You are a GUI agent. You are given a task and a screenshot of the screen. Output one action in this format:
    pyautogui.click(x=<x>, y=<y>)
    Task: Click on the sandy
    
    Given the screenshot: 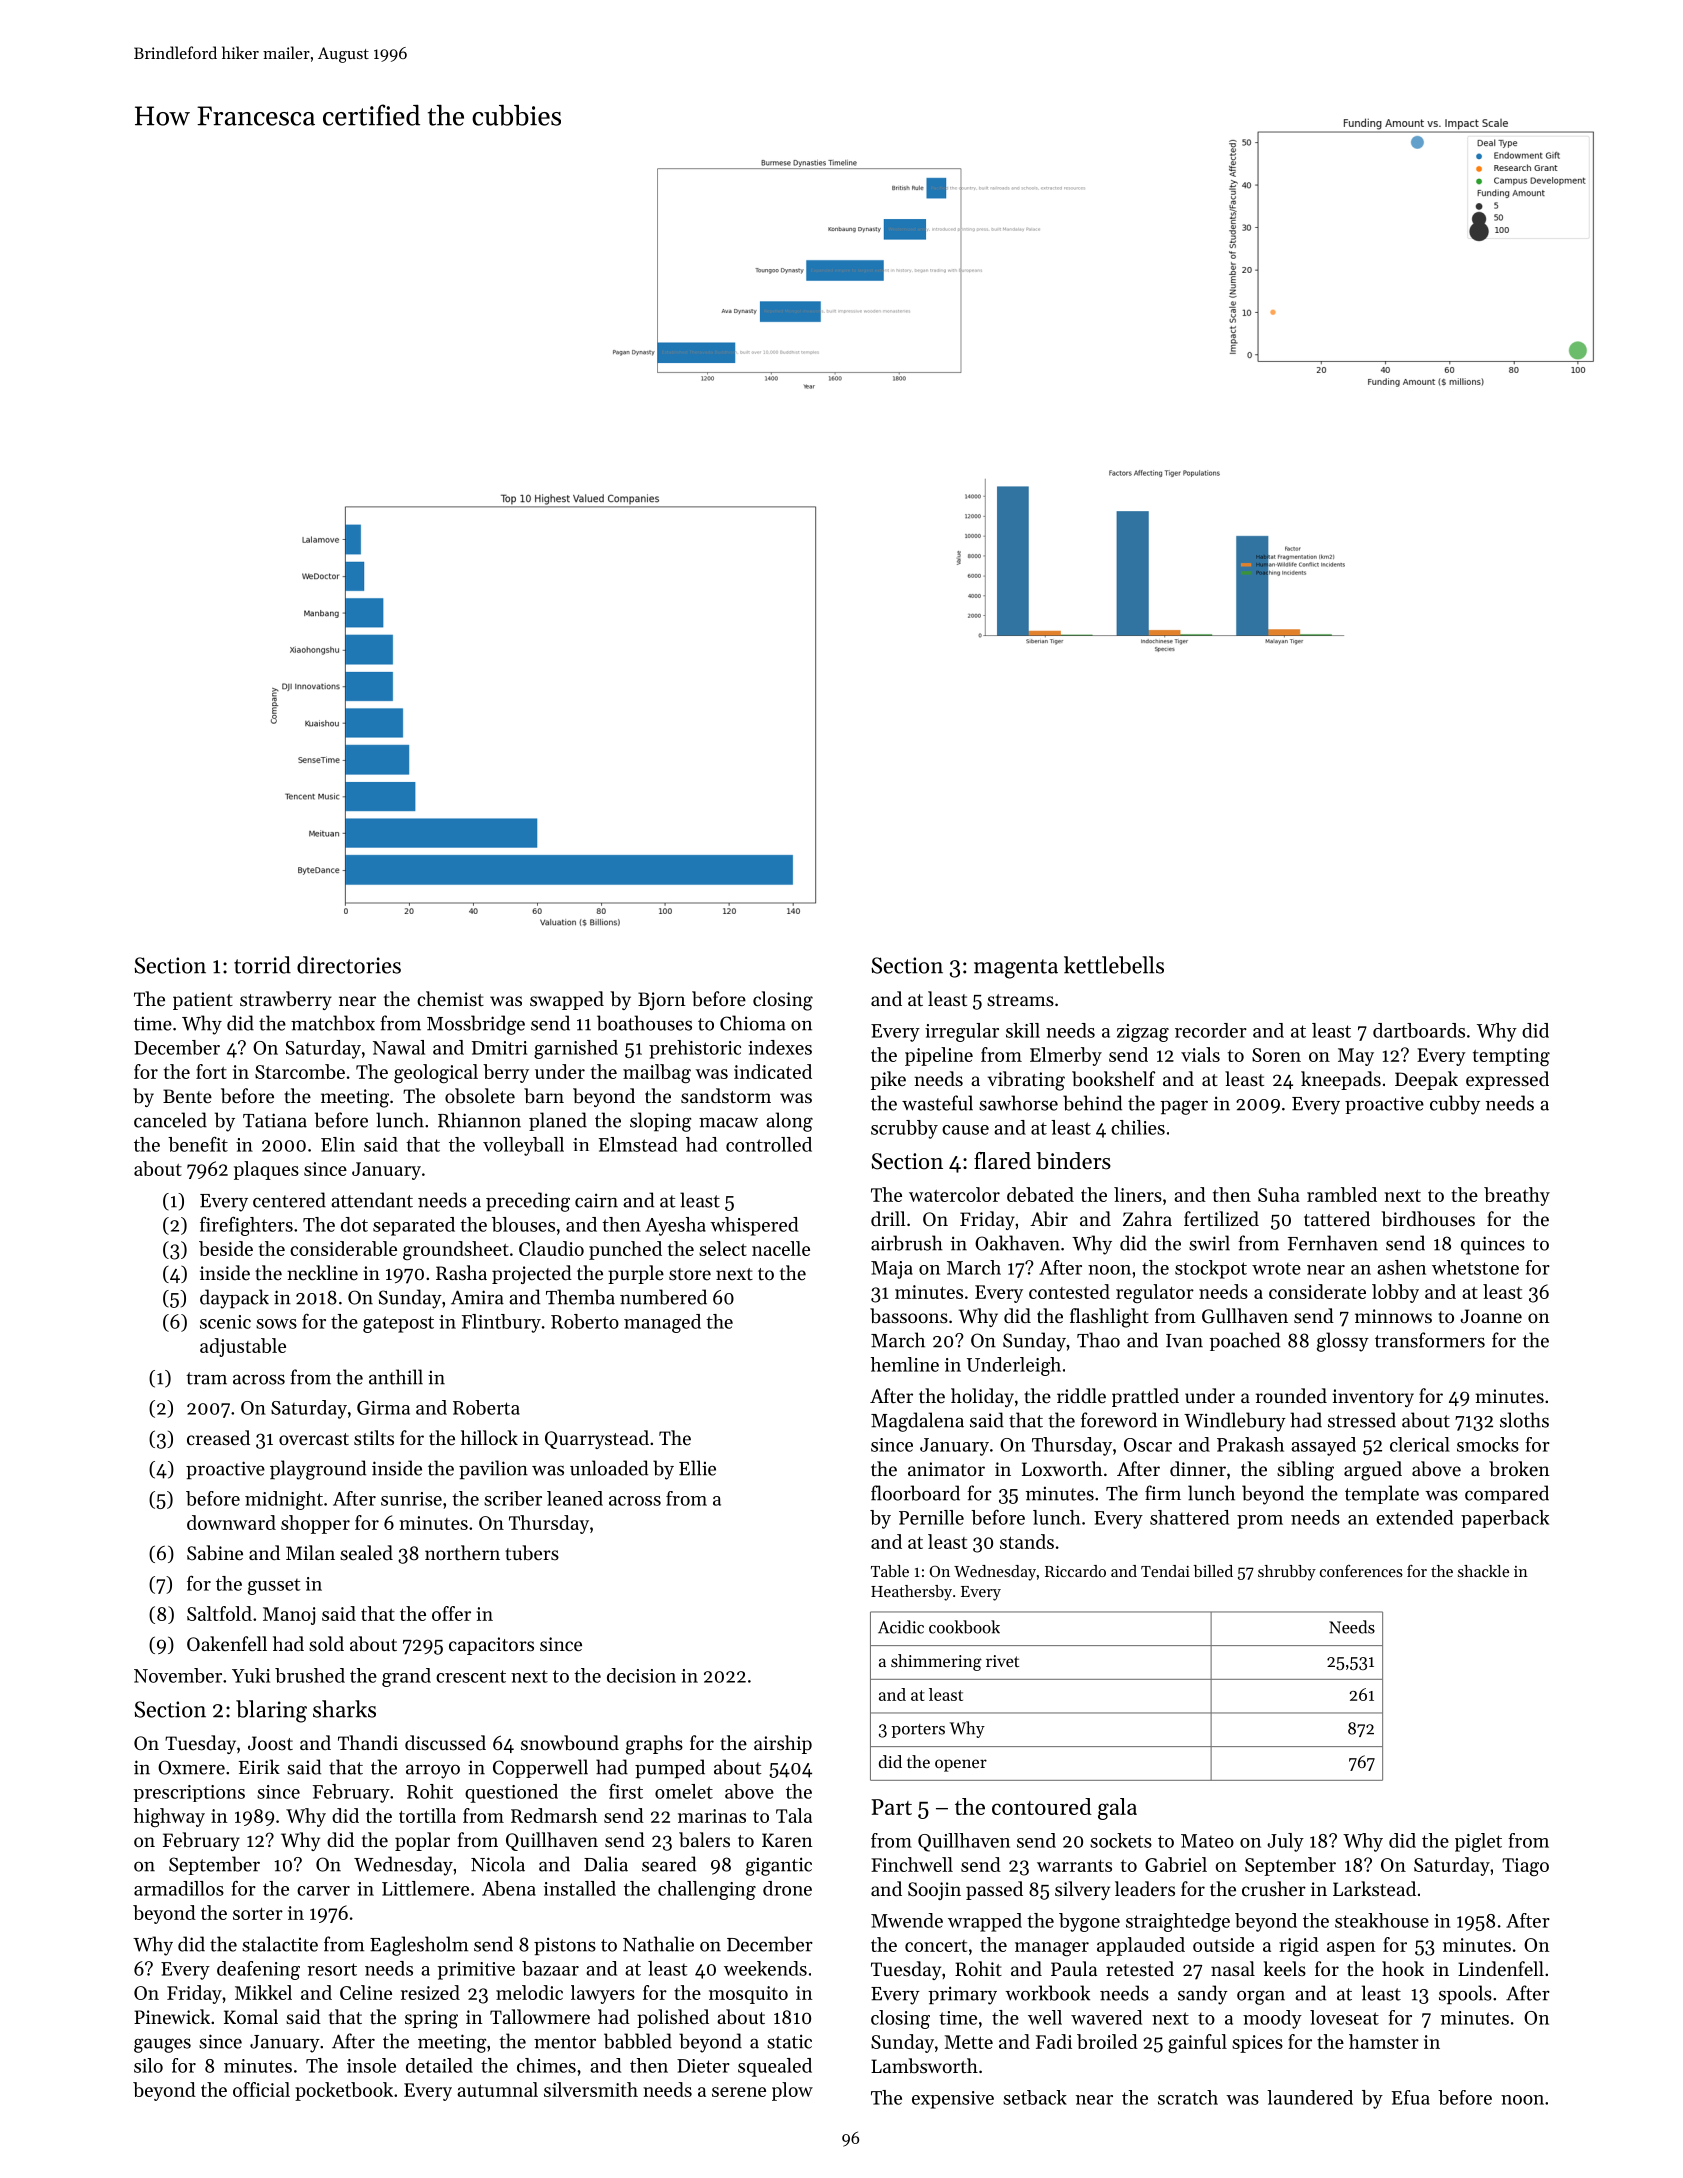 What is the action you would take?
    pyautogui.click(x=1203, y=1995)
